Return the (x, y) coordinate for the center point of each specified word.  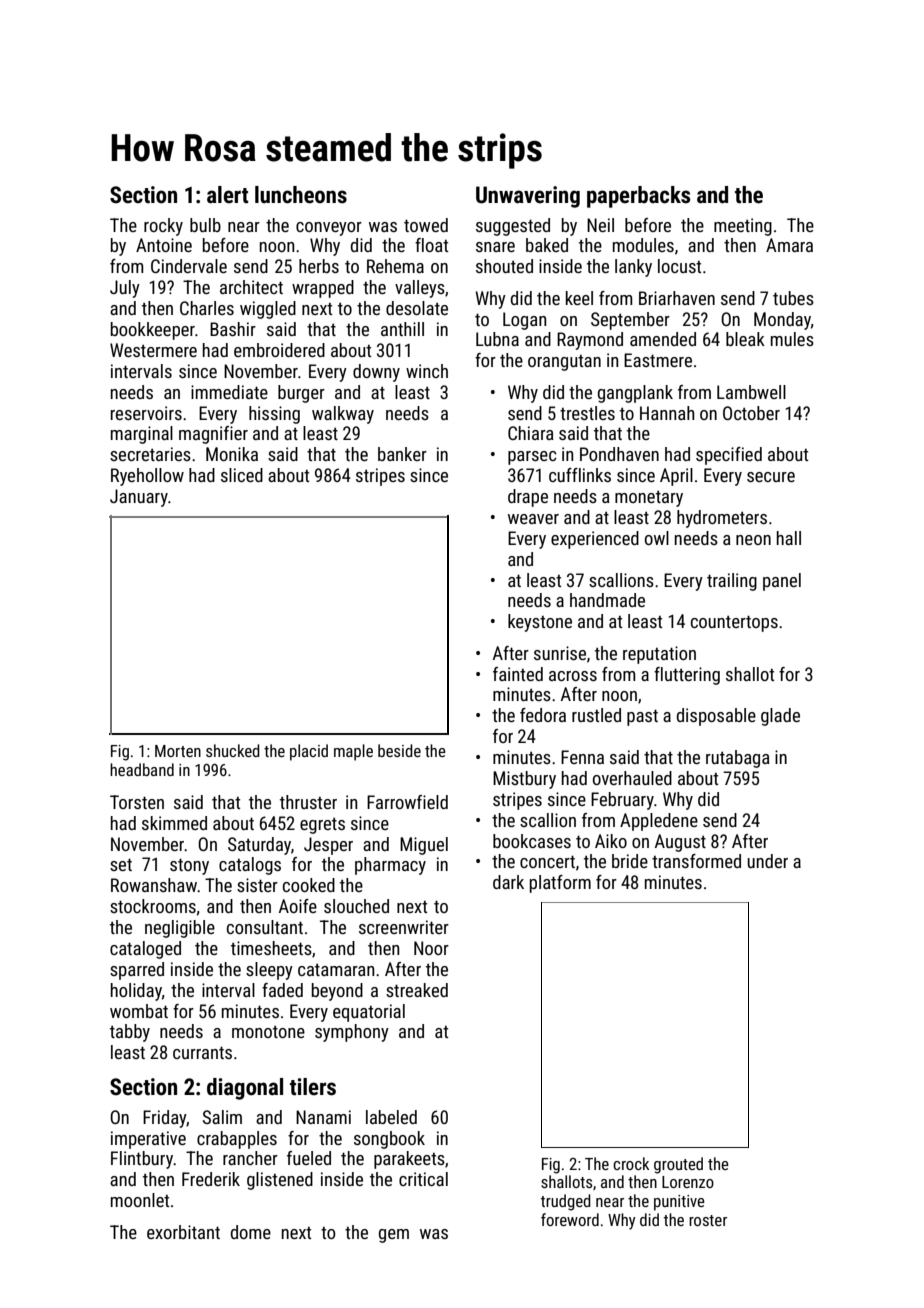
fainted (518, 674)
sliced (242, 475)
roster (708, 1220)
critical (423, 1179)
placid (309, 752)
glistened (280, 1181)
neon (753, 540)
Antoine (164, 245)
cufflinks (580, 475)
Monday (782, 321)
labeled (391, 1117)
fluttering (687, 676)
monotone (268, 1032)
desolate (417, 308)
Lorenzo (688, 1182)
